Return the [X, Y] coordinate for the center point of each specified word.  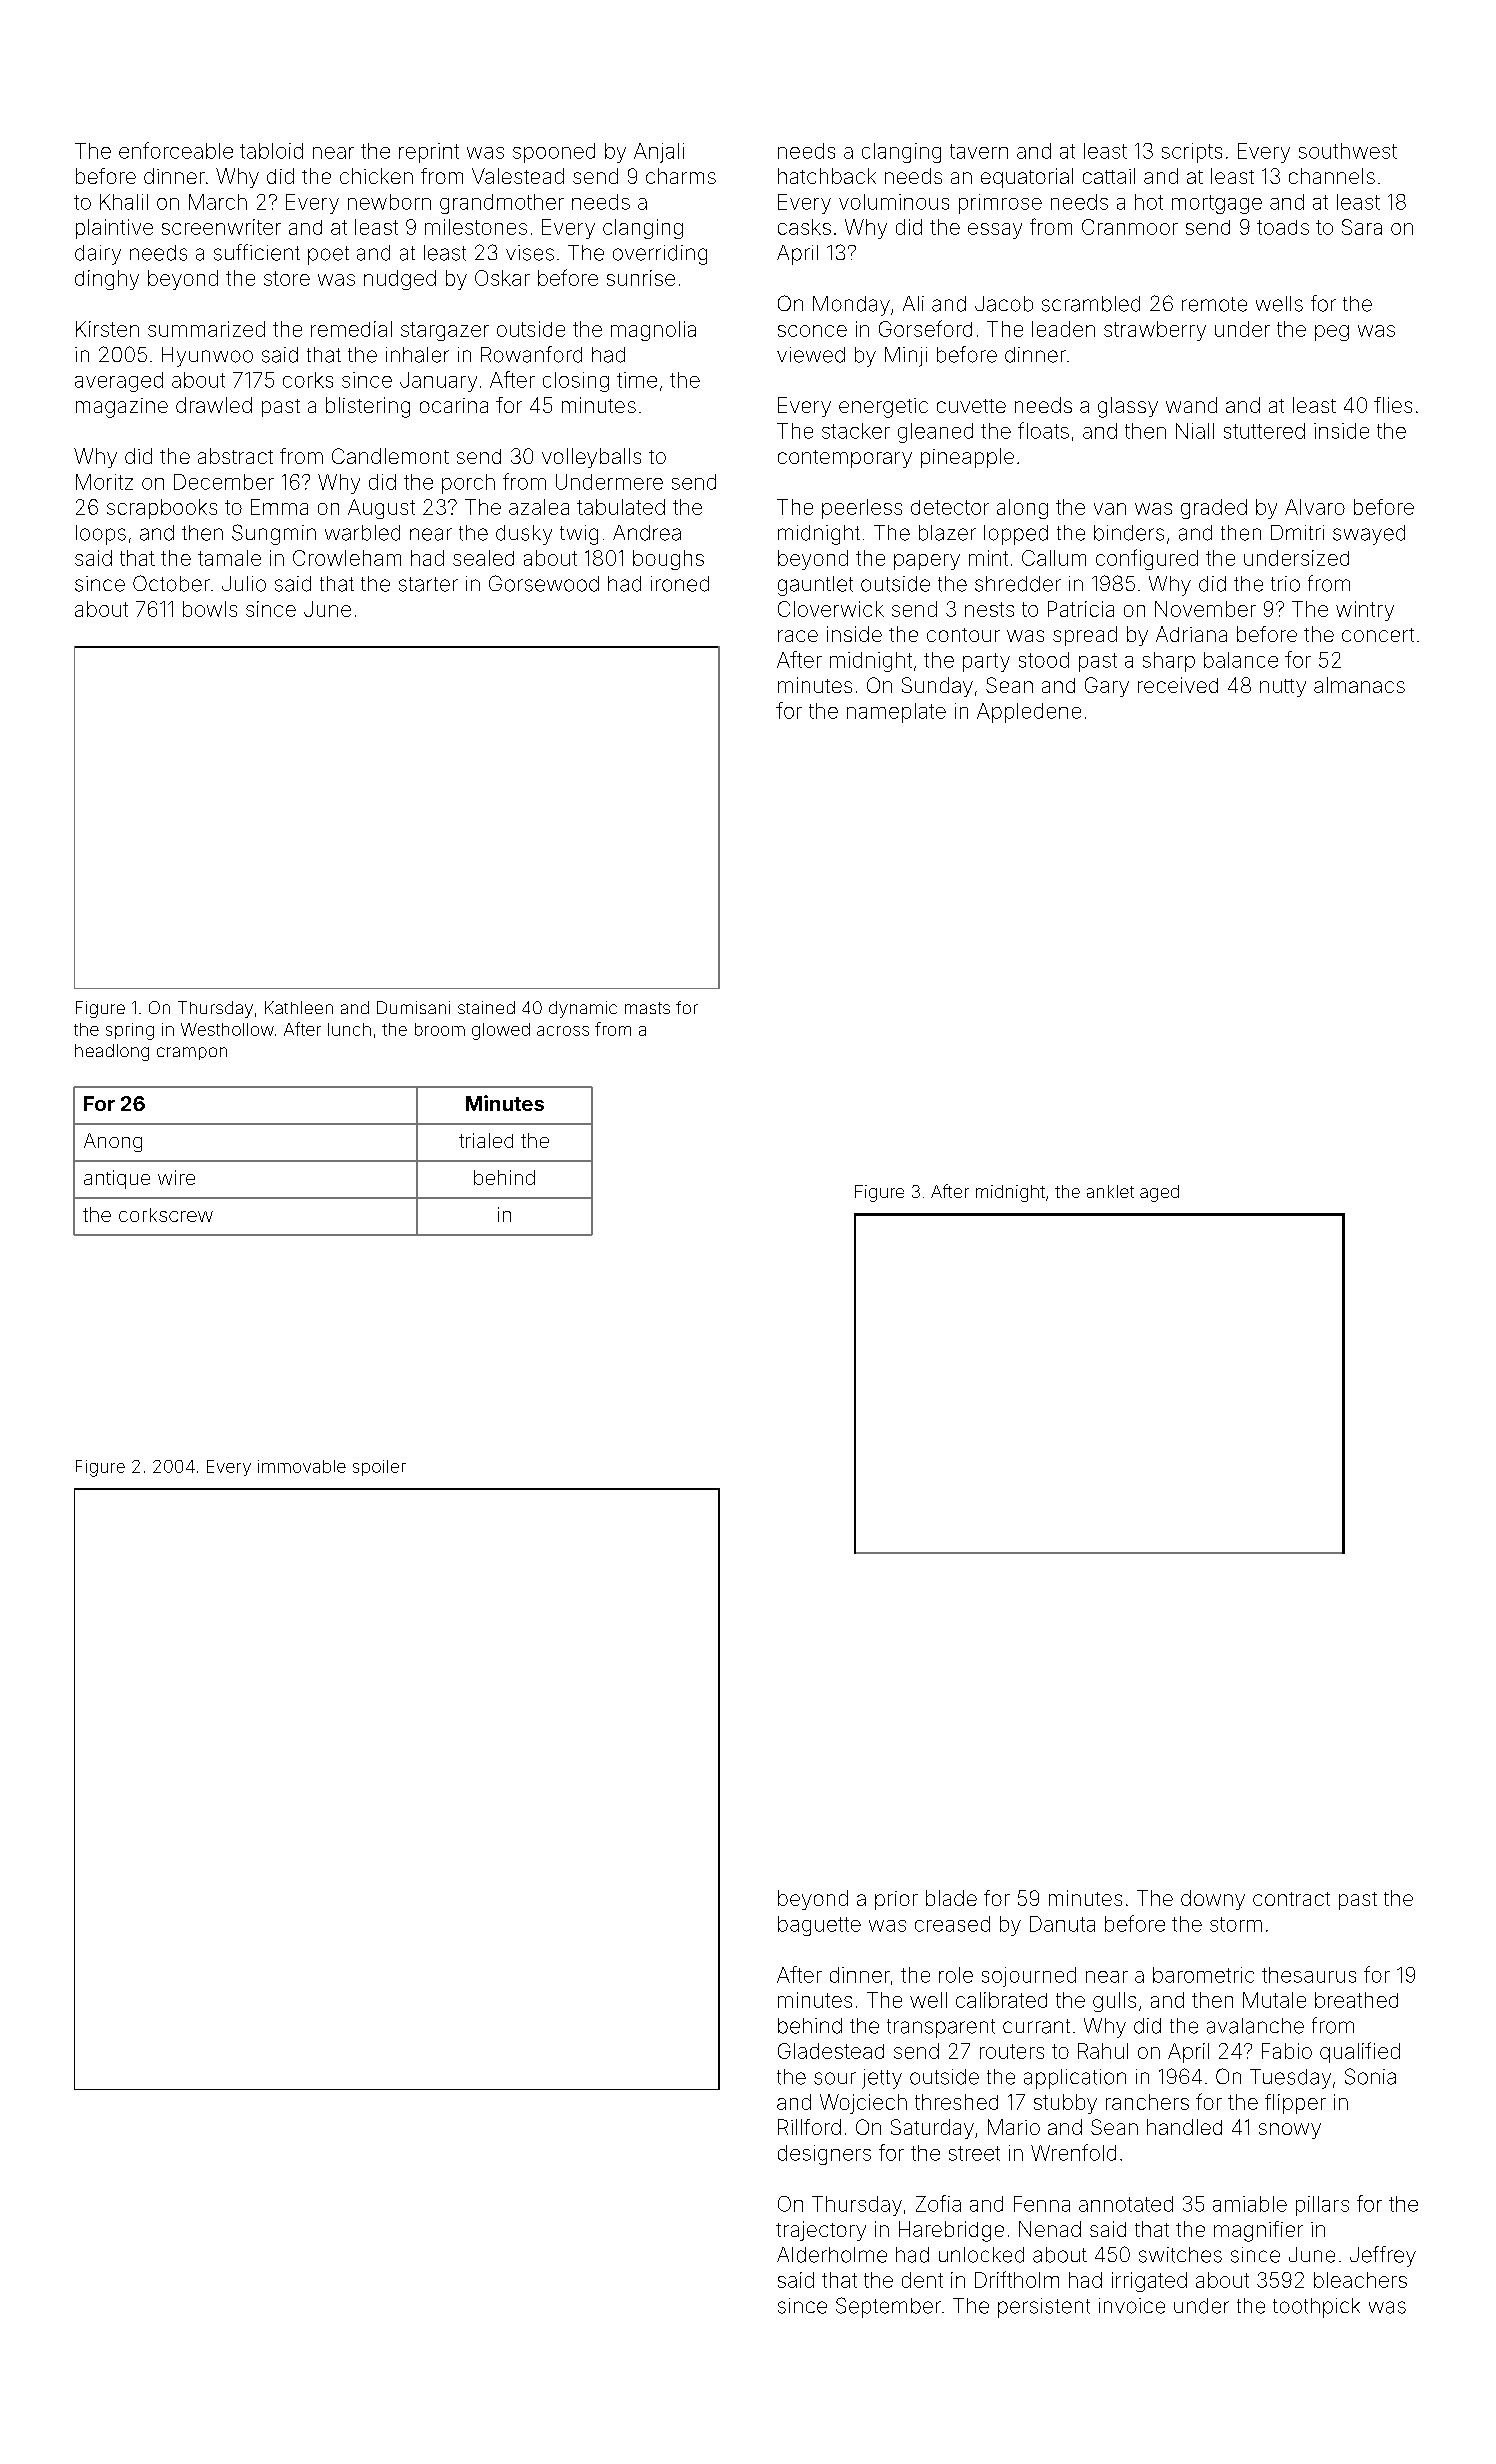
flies [1393, 405]
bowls [210, 609]
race [798, 636]
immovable [302, 1466]
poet [328, 255]
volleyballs [591, 458]
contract [1291, 1899]
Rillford [809, 2127]
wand [1191, 405]
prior [896, 1900]
